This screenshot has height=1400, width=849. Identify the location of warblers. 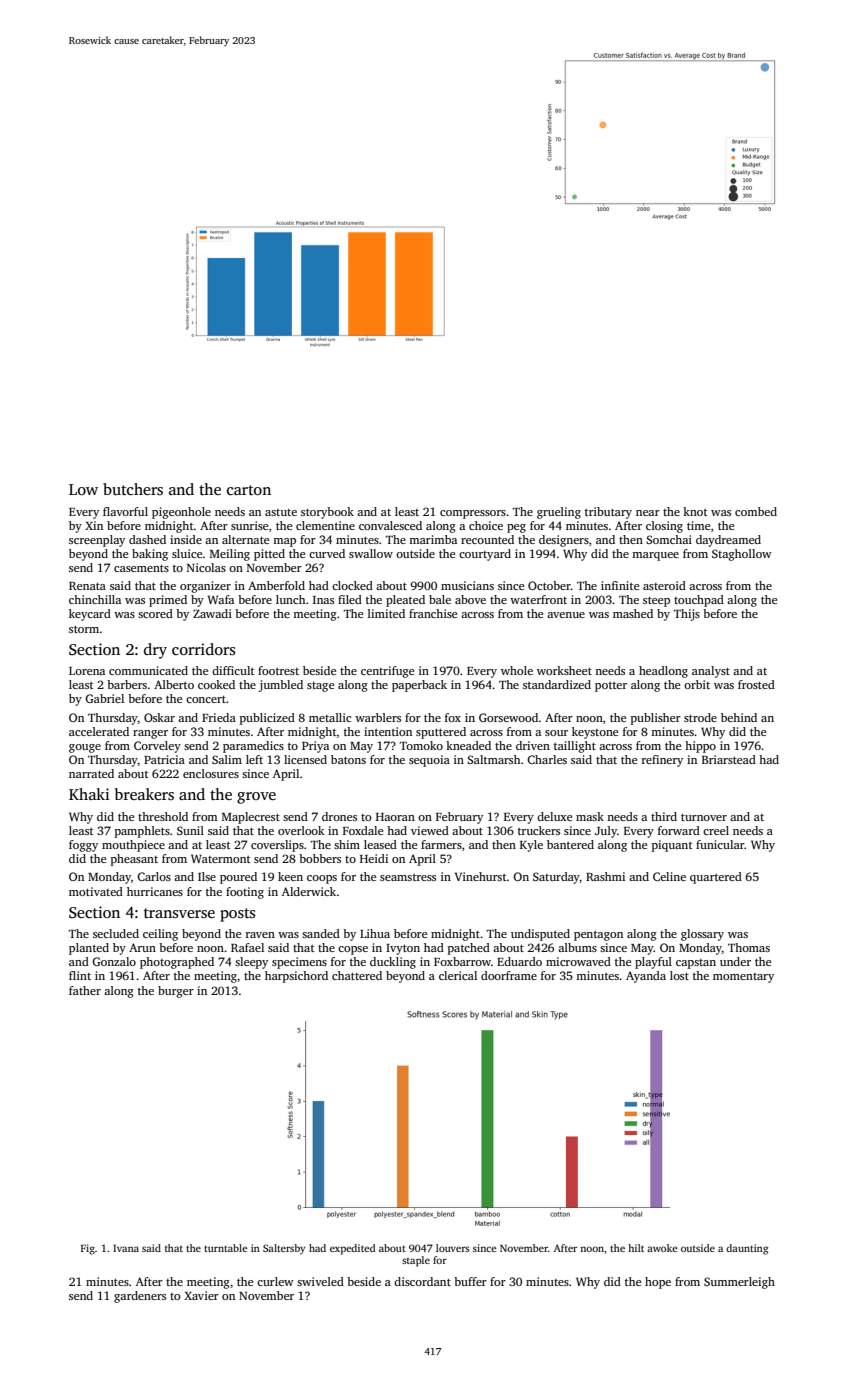
(378, 717).
